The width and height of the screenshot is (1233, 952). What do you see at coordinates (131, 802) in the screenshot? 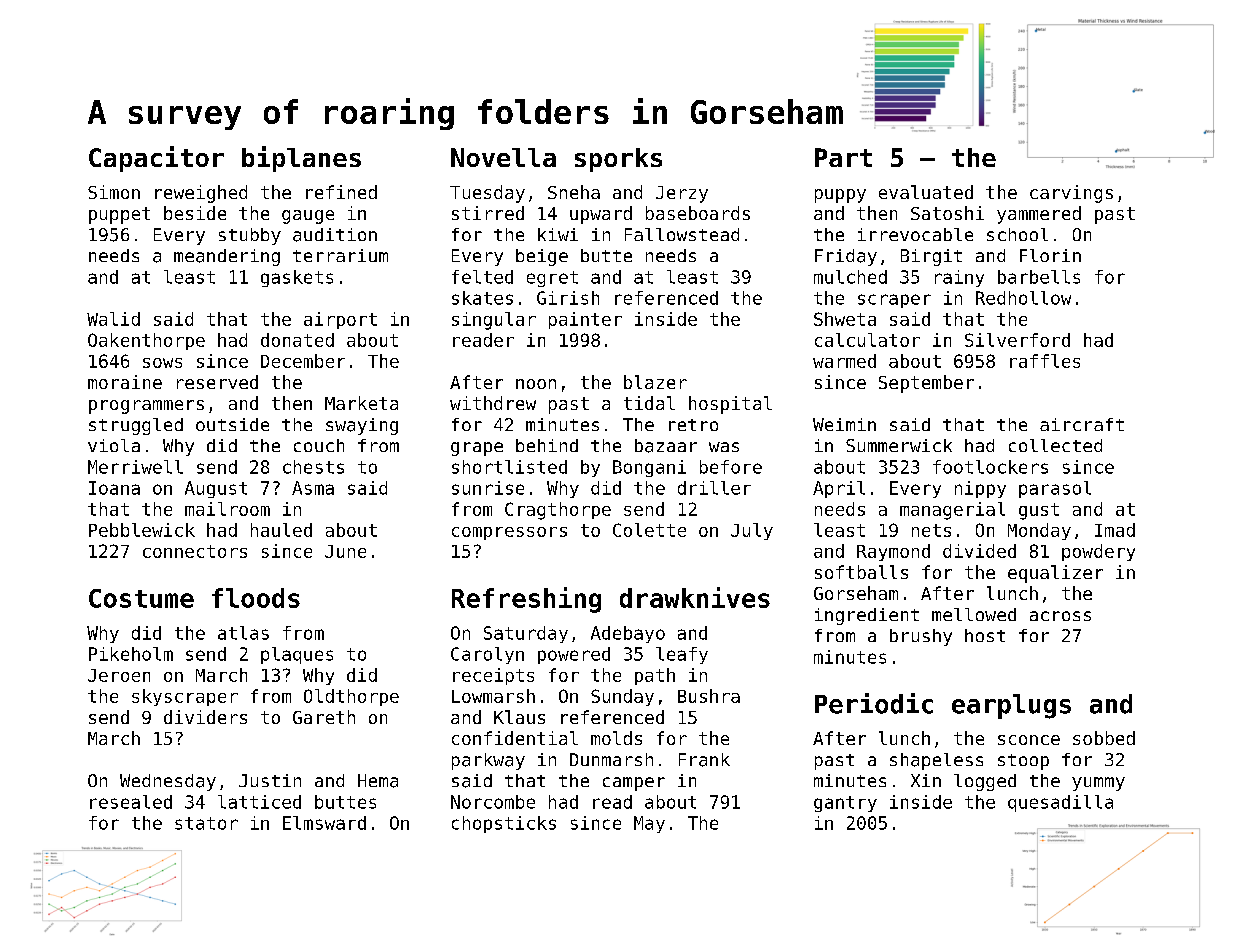
I see `resealed` at bounding box center [131, 802].
